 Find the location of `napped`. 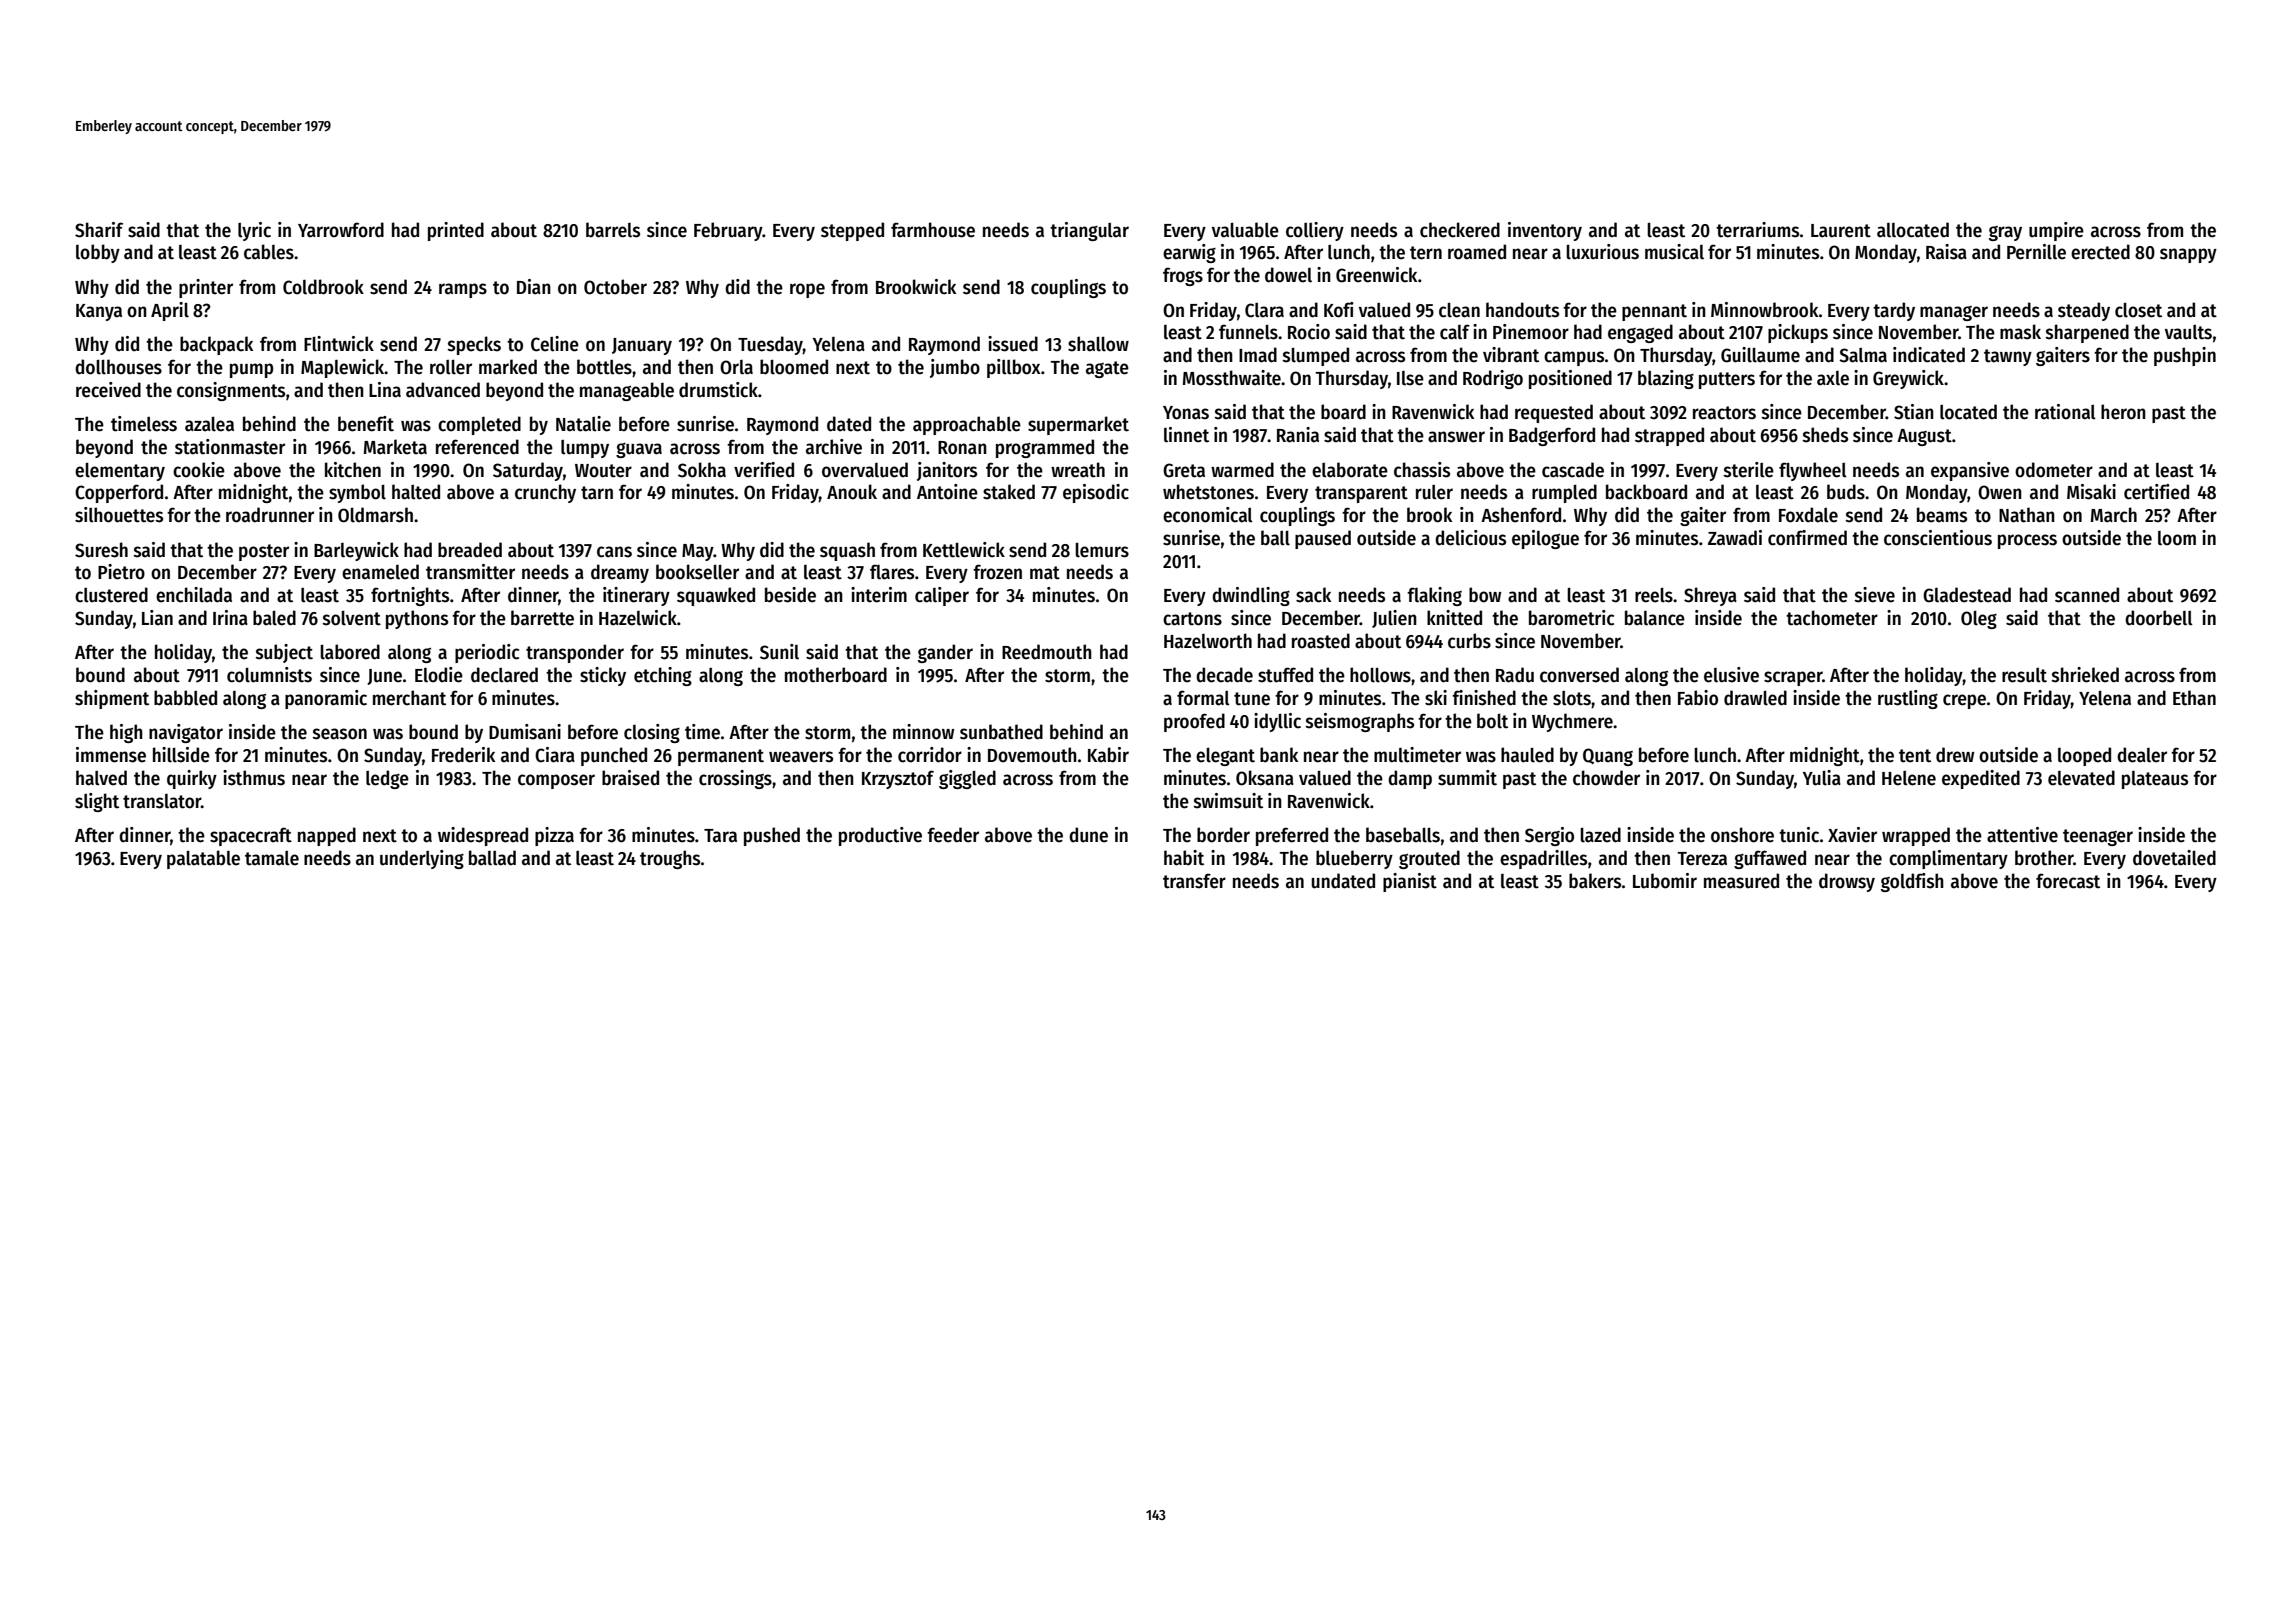

napped is located at coordinates (327, 836).
